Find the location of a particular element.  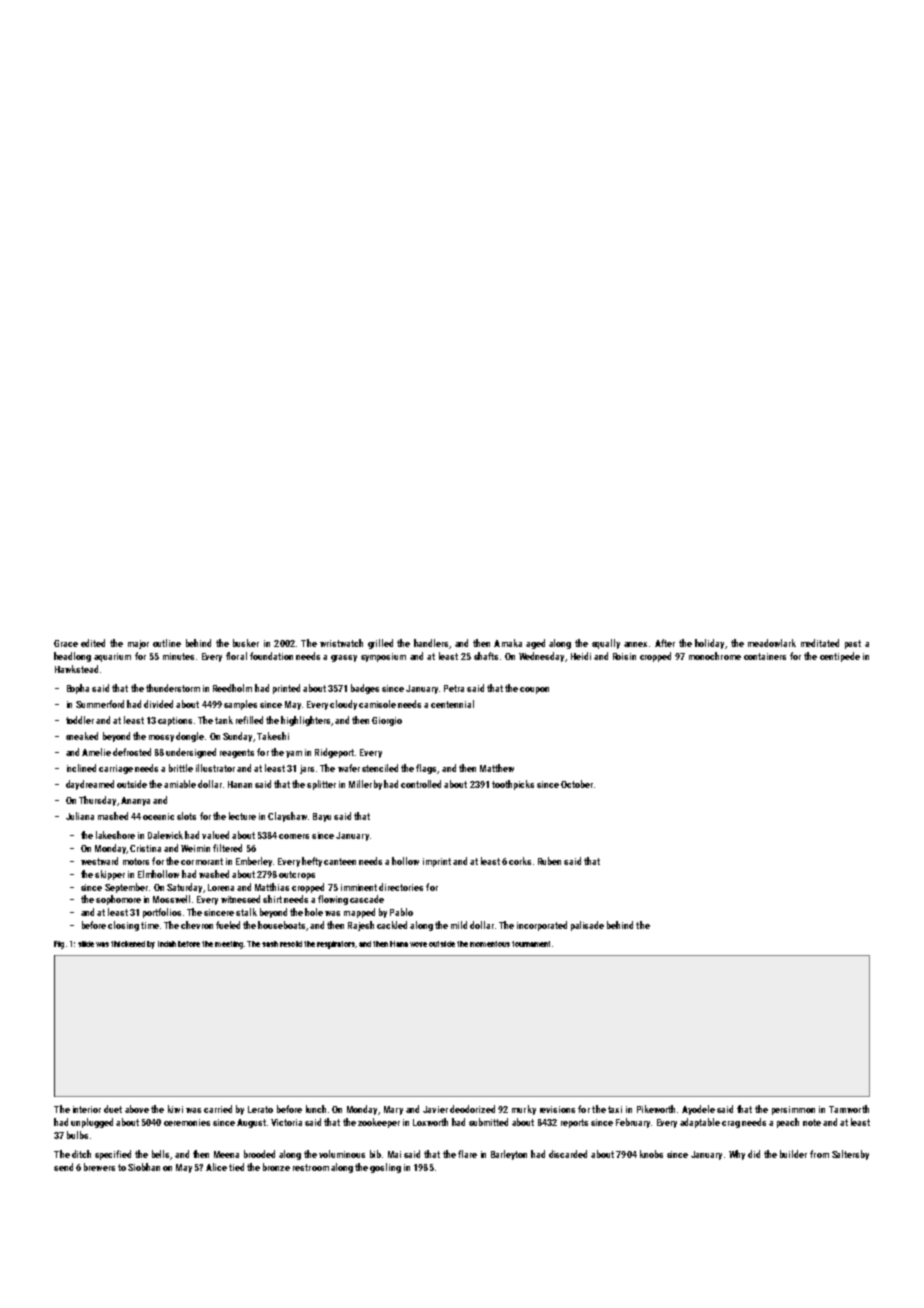

Ayodele is located at coordinates (698, 1110).
